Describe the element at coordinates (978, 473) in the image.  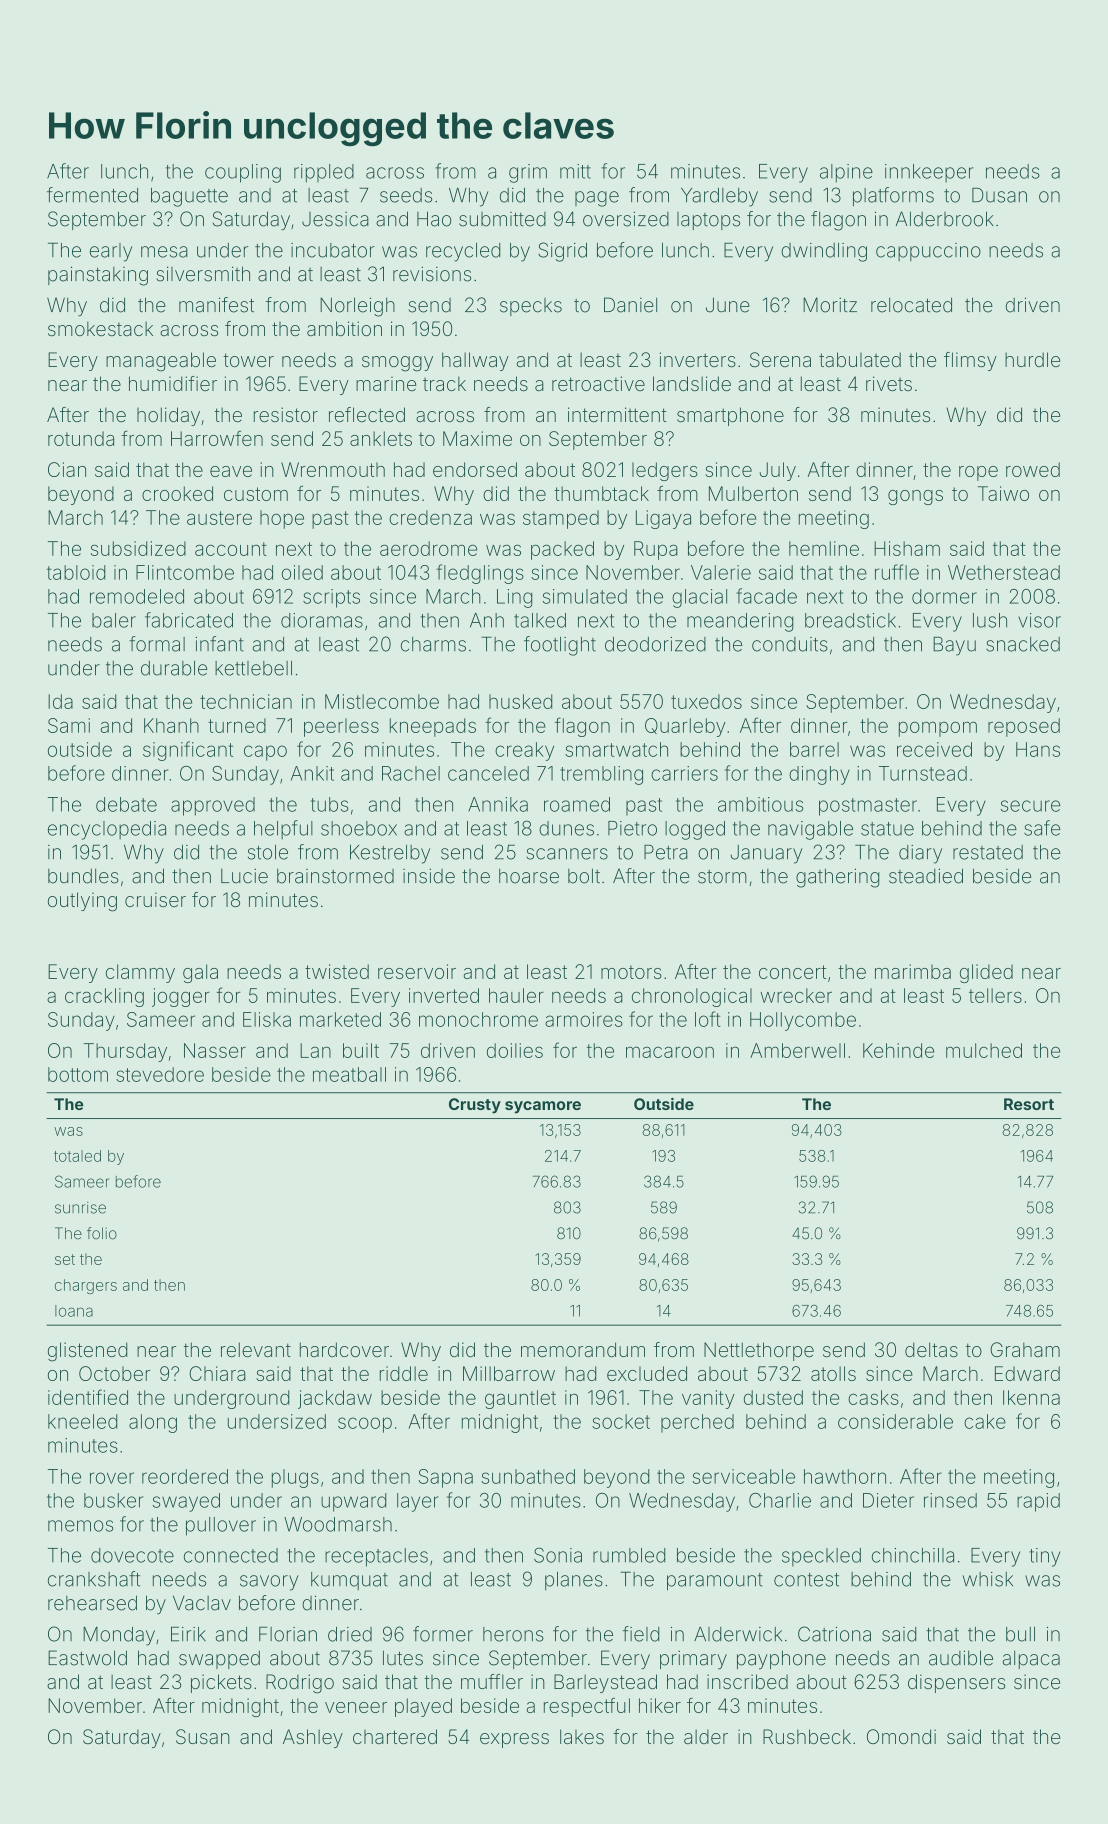
I see `rope` at that location.
